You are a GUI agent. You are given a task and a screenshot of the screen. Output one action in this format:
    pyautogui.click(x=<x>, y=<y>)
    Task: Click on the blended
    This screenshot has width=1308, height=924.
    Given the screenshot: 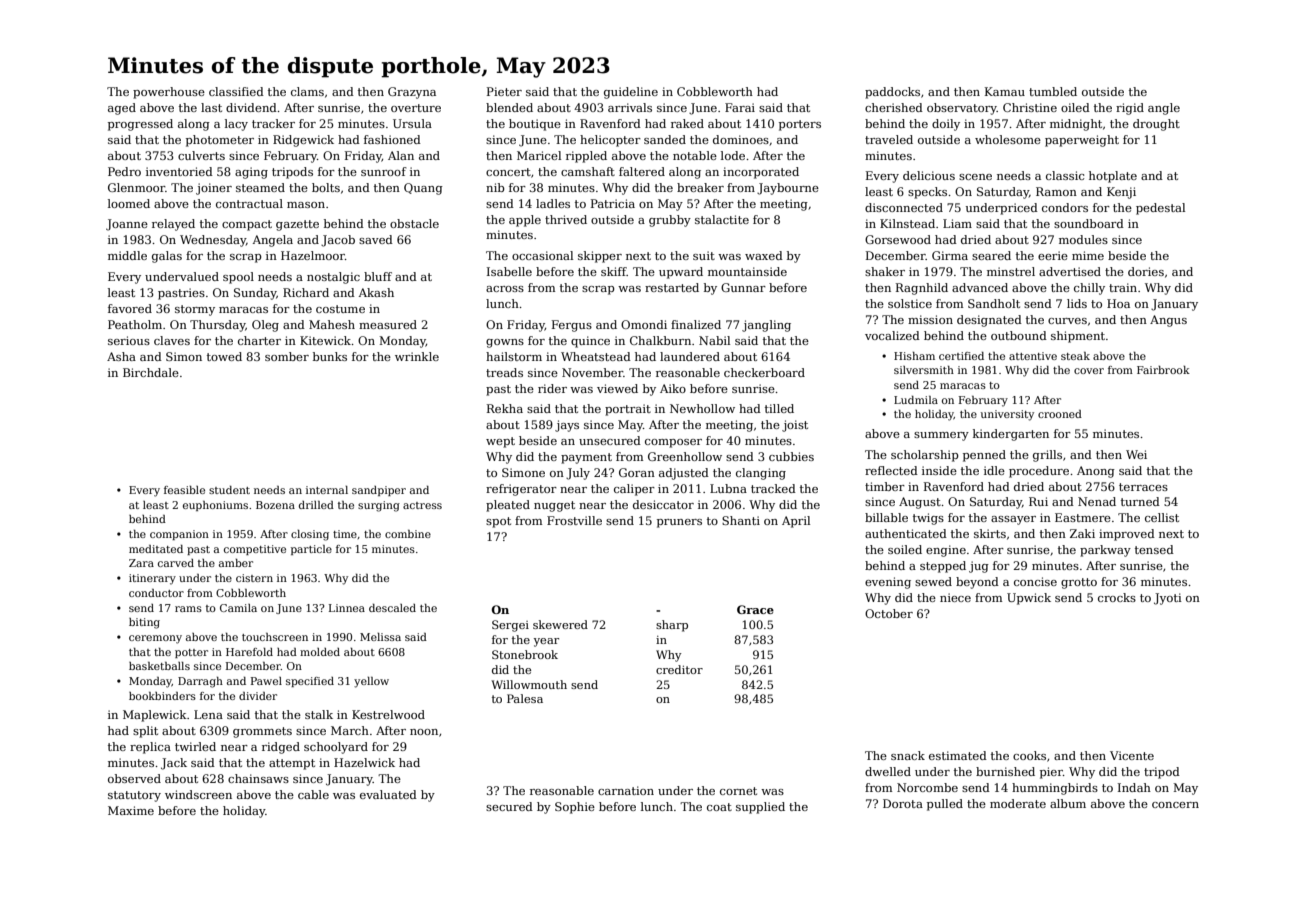 What is the action you would take?
    pyautogui.click(x=509, y=107)
